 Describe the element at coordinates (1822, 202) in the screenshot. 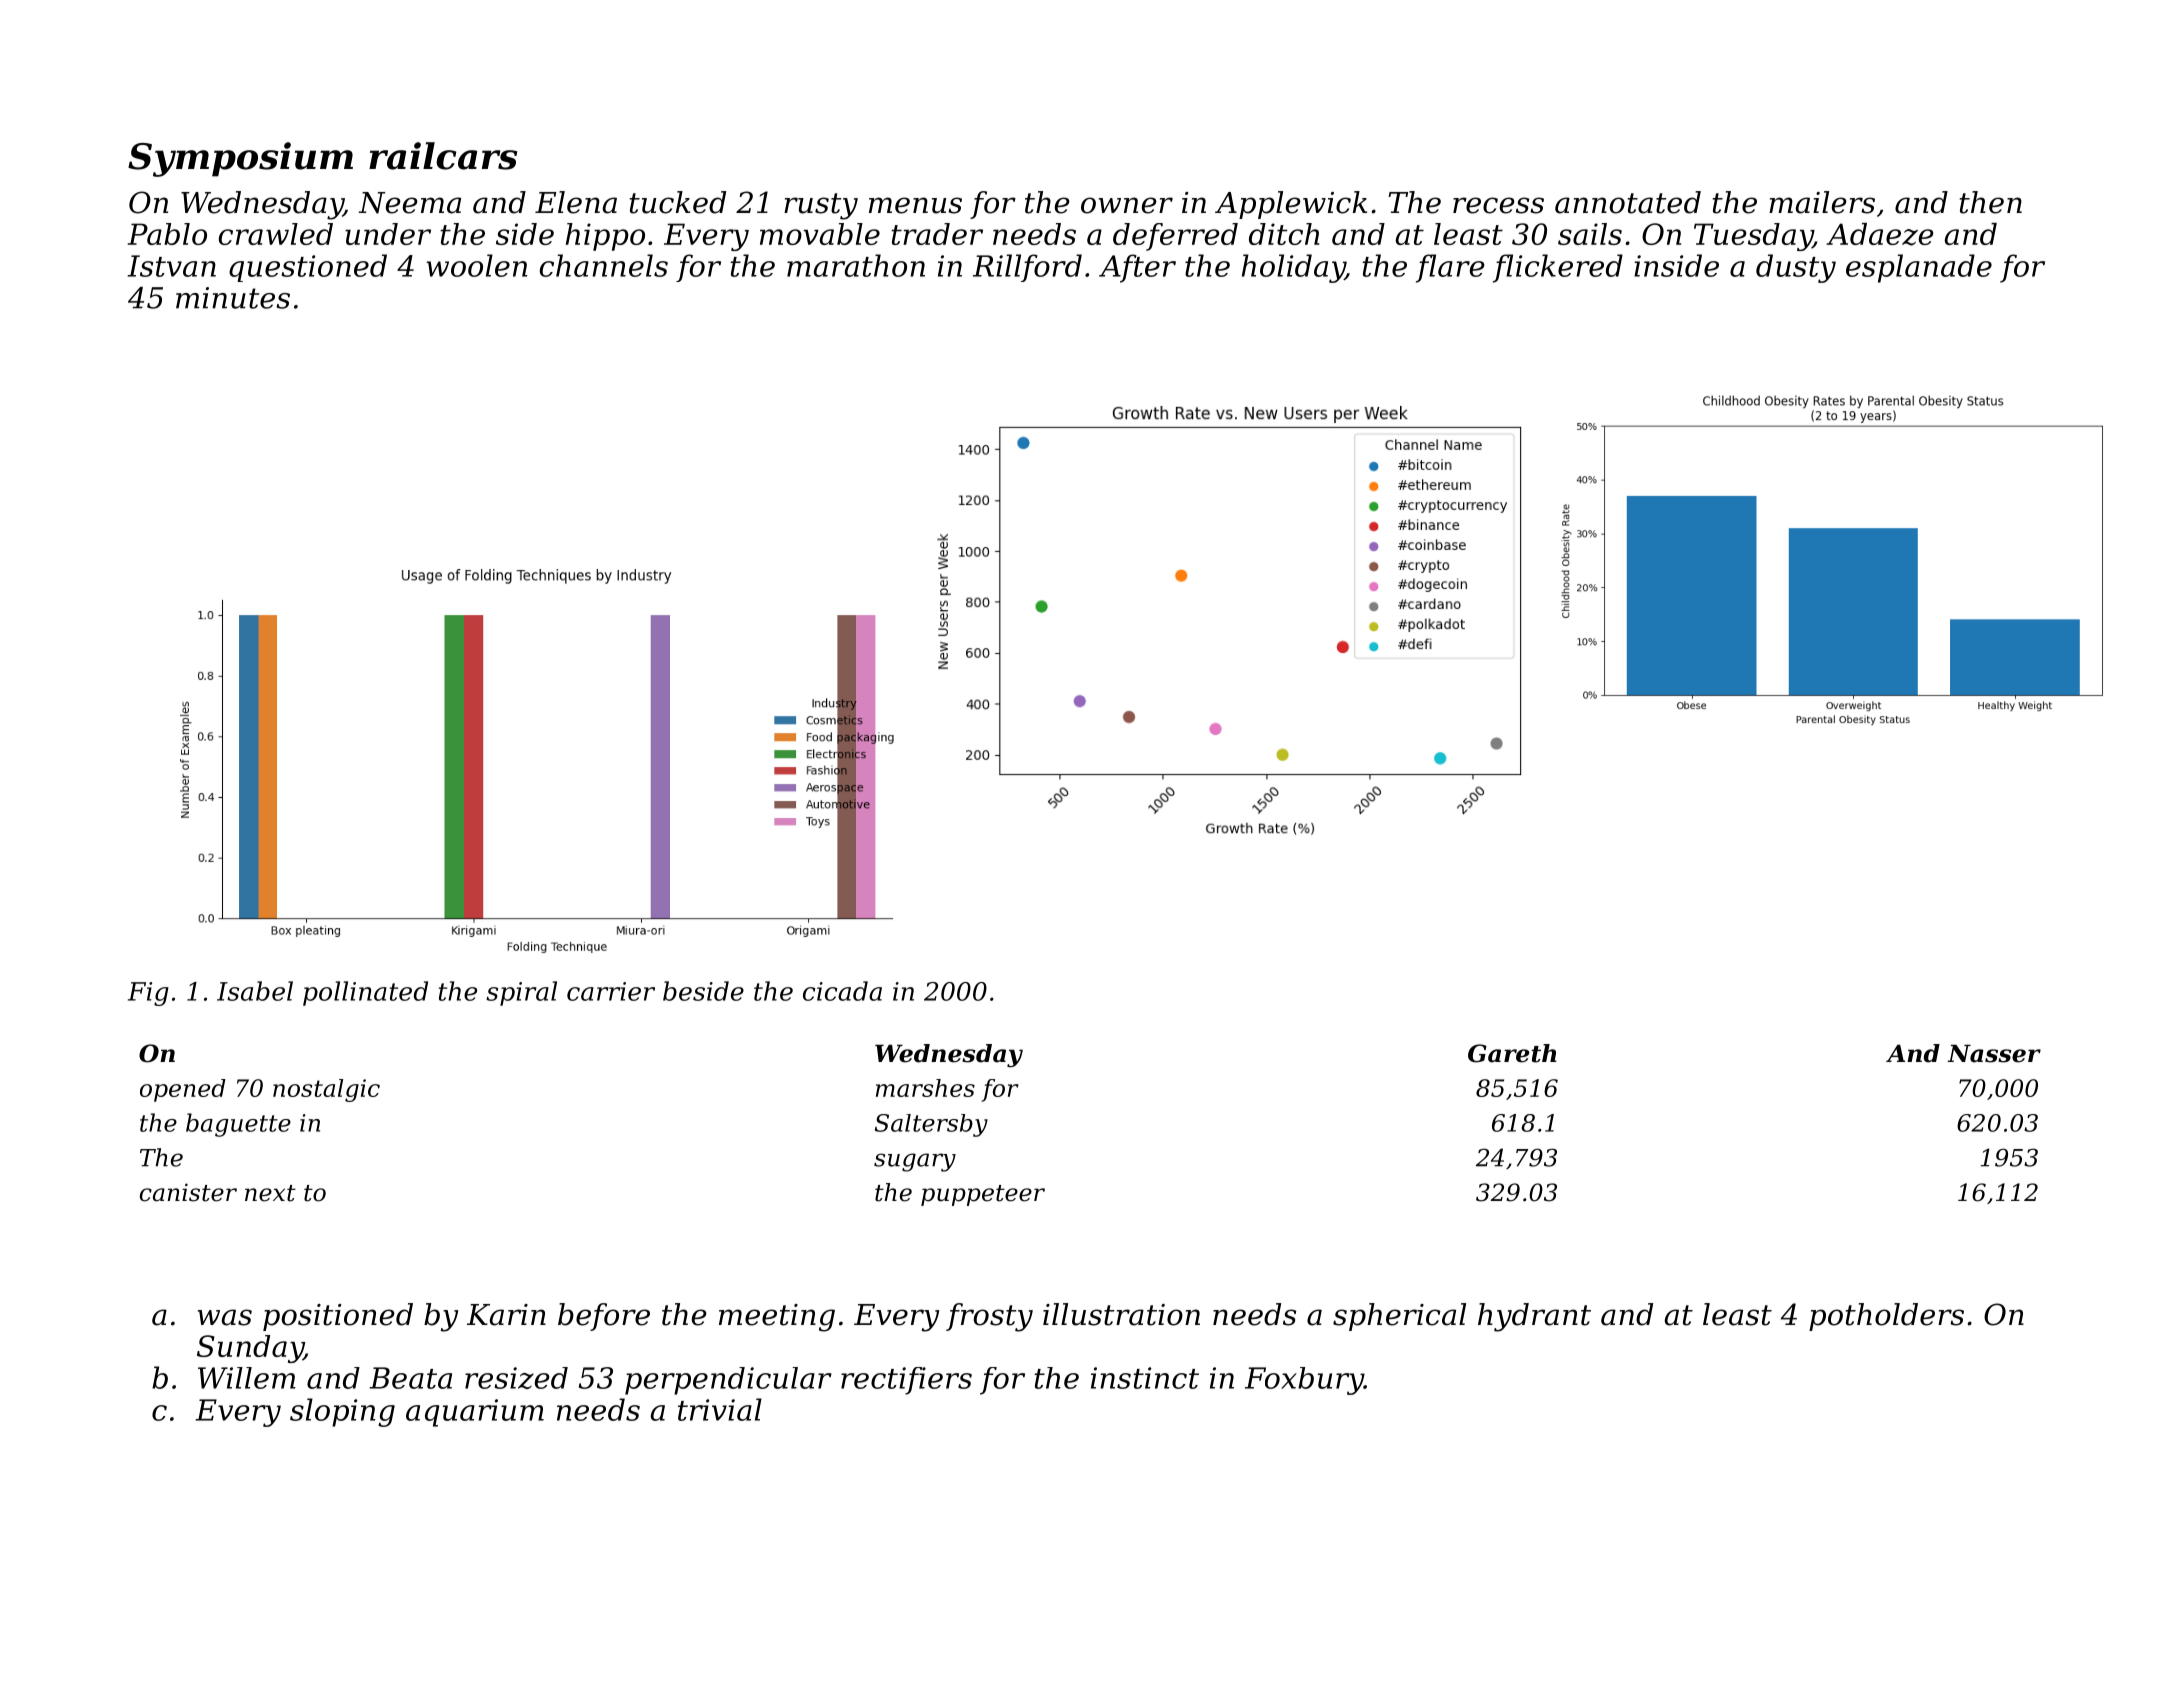

I see `mailers` at that location.
